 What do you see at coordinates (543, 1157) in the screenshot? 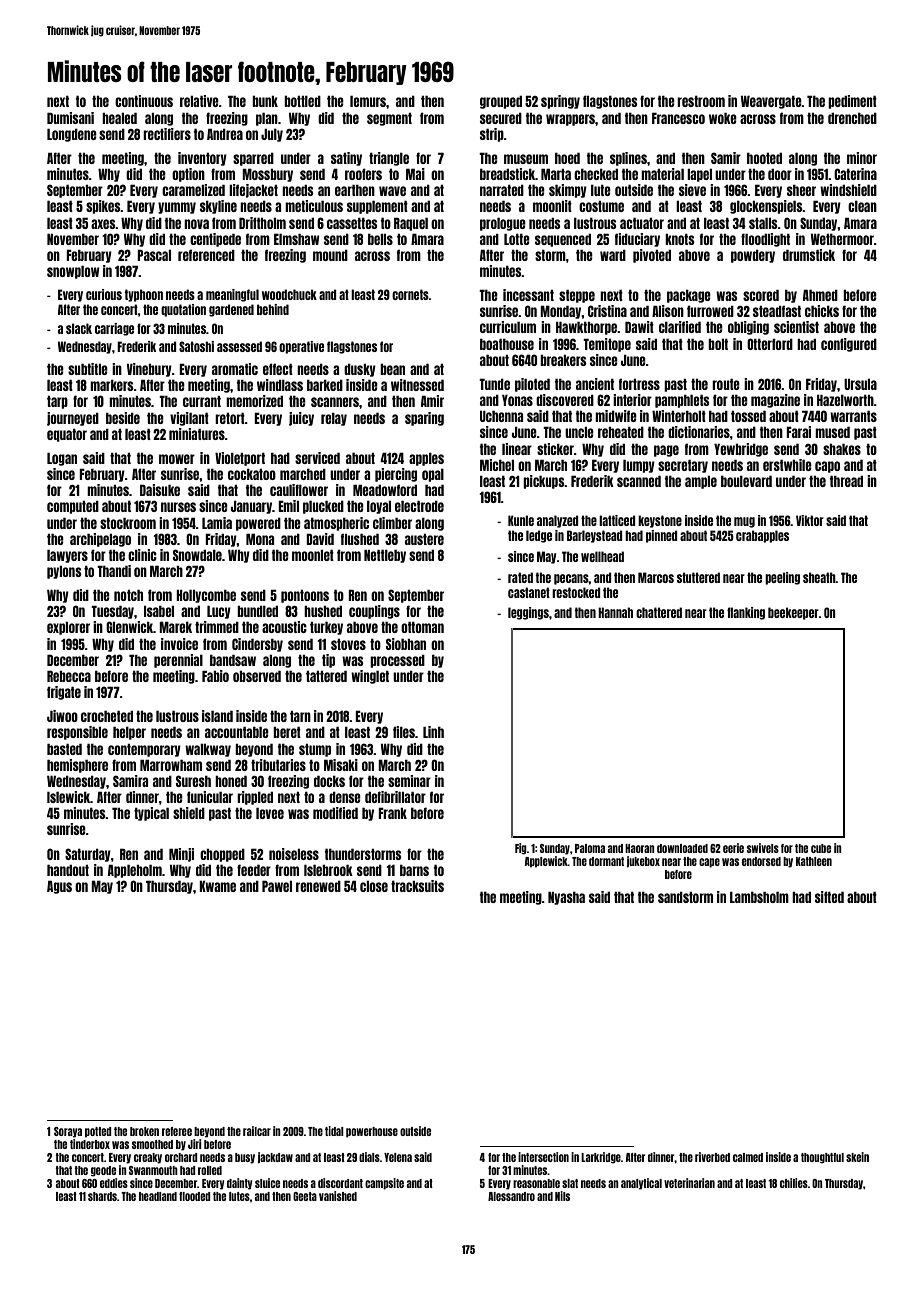
I see `intersection` at bounding box center [543, 1157].
